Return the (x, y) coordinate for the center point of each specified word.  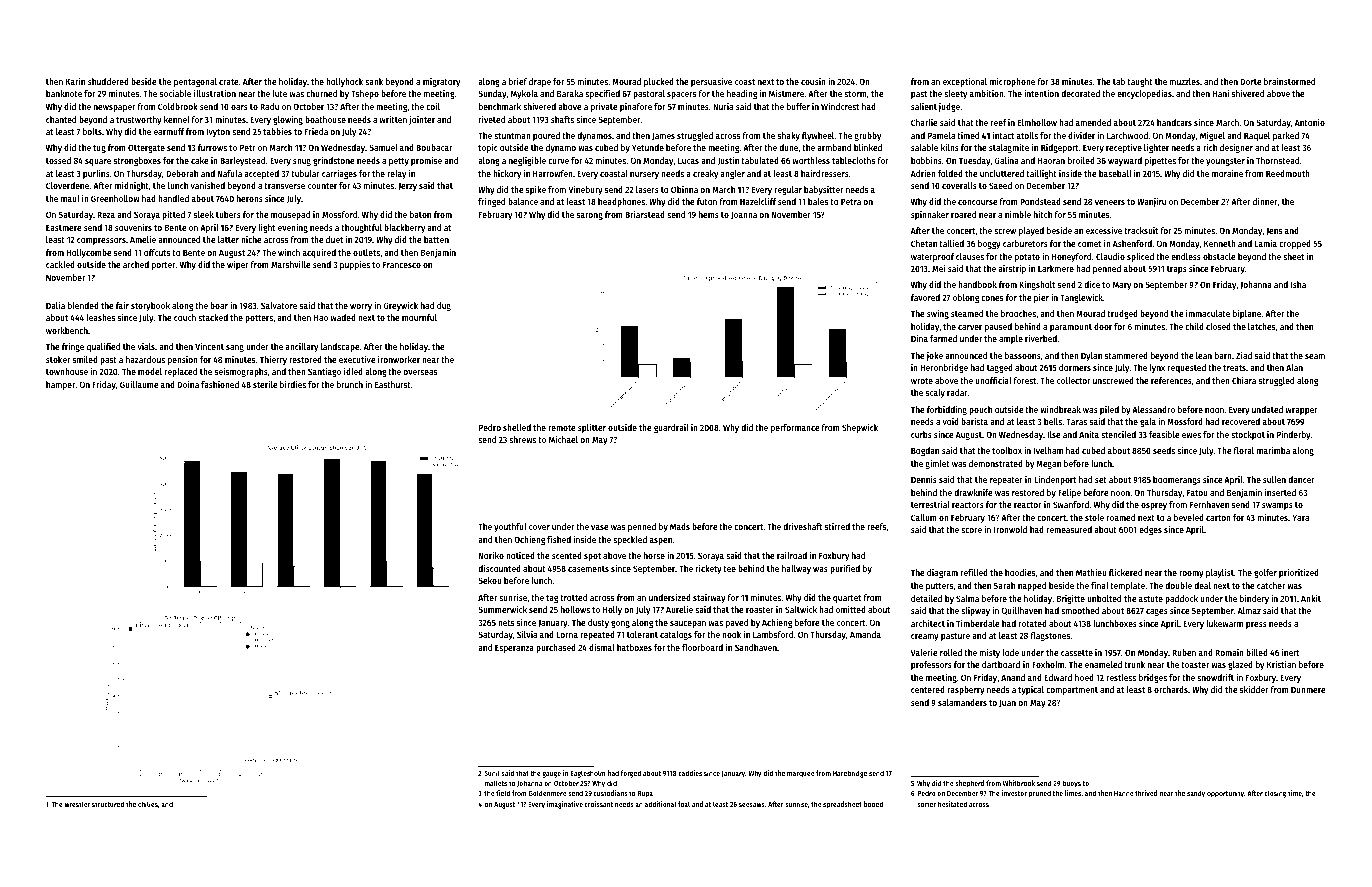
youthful (510, 527)
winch (289, 252)
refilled (974, 572)
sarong (590, 216)
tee (729, 569)
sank (374, 81)
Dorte (1251, 81)
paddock (1181, 599)
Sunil (492, 773)
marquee (800, 775)
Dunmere (1308, 689)
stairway (709, 598)
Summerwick (502, 609)
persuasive (711, 82)
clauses (970, 256)
